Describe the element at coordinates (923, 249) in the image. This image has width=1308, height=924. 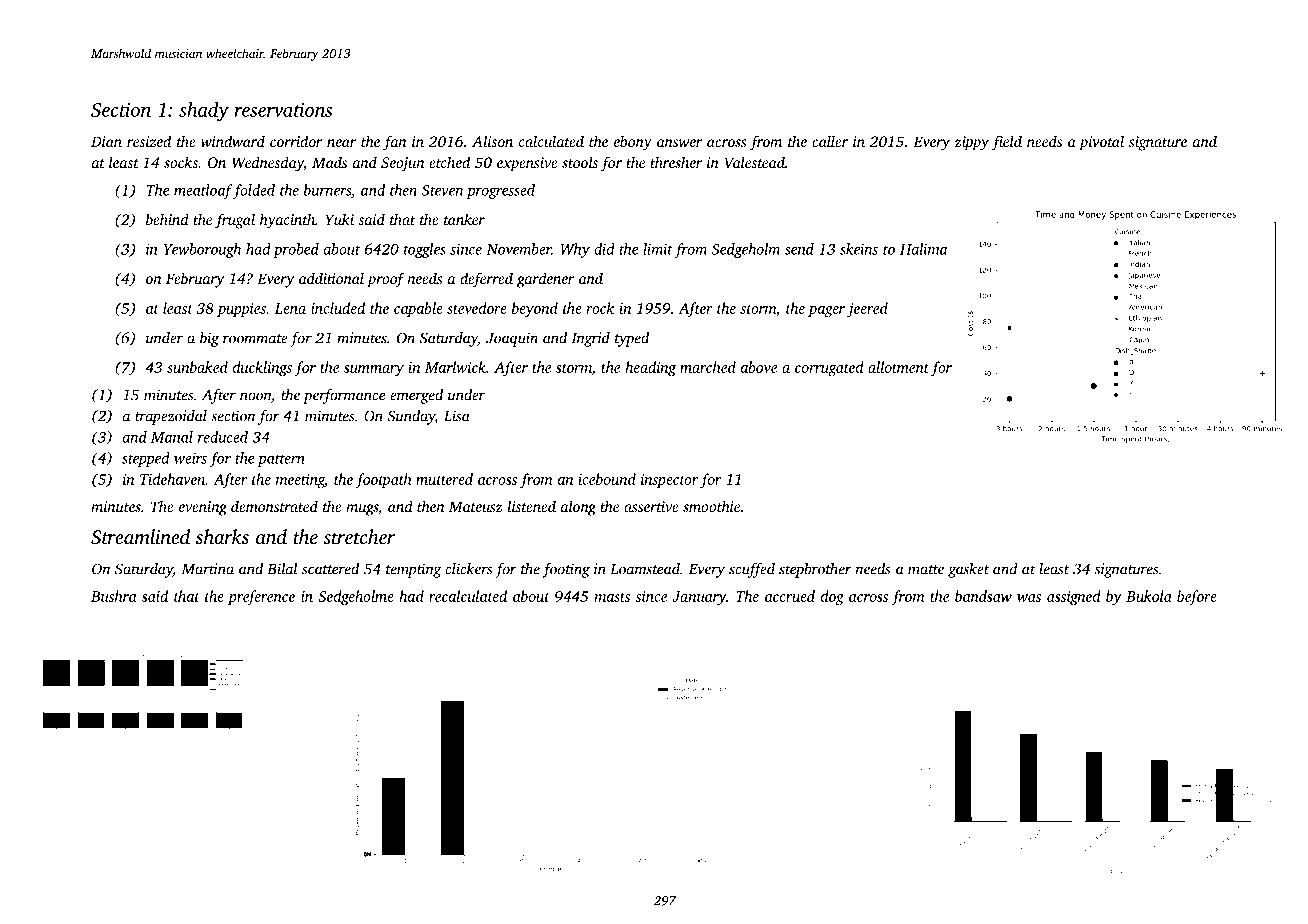
I see `Halima` at that location.
